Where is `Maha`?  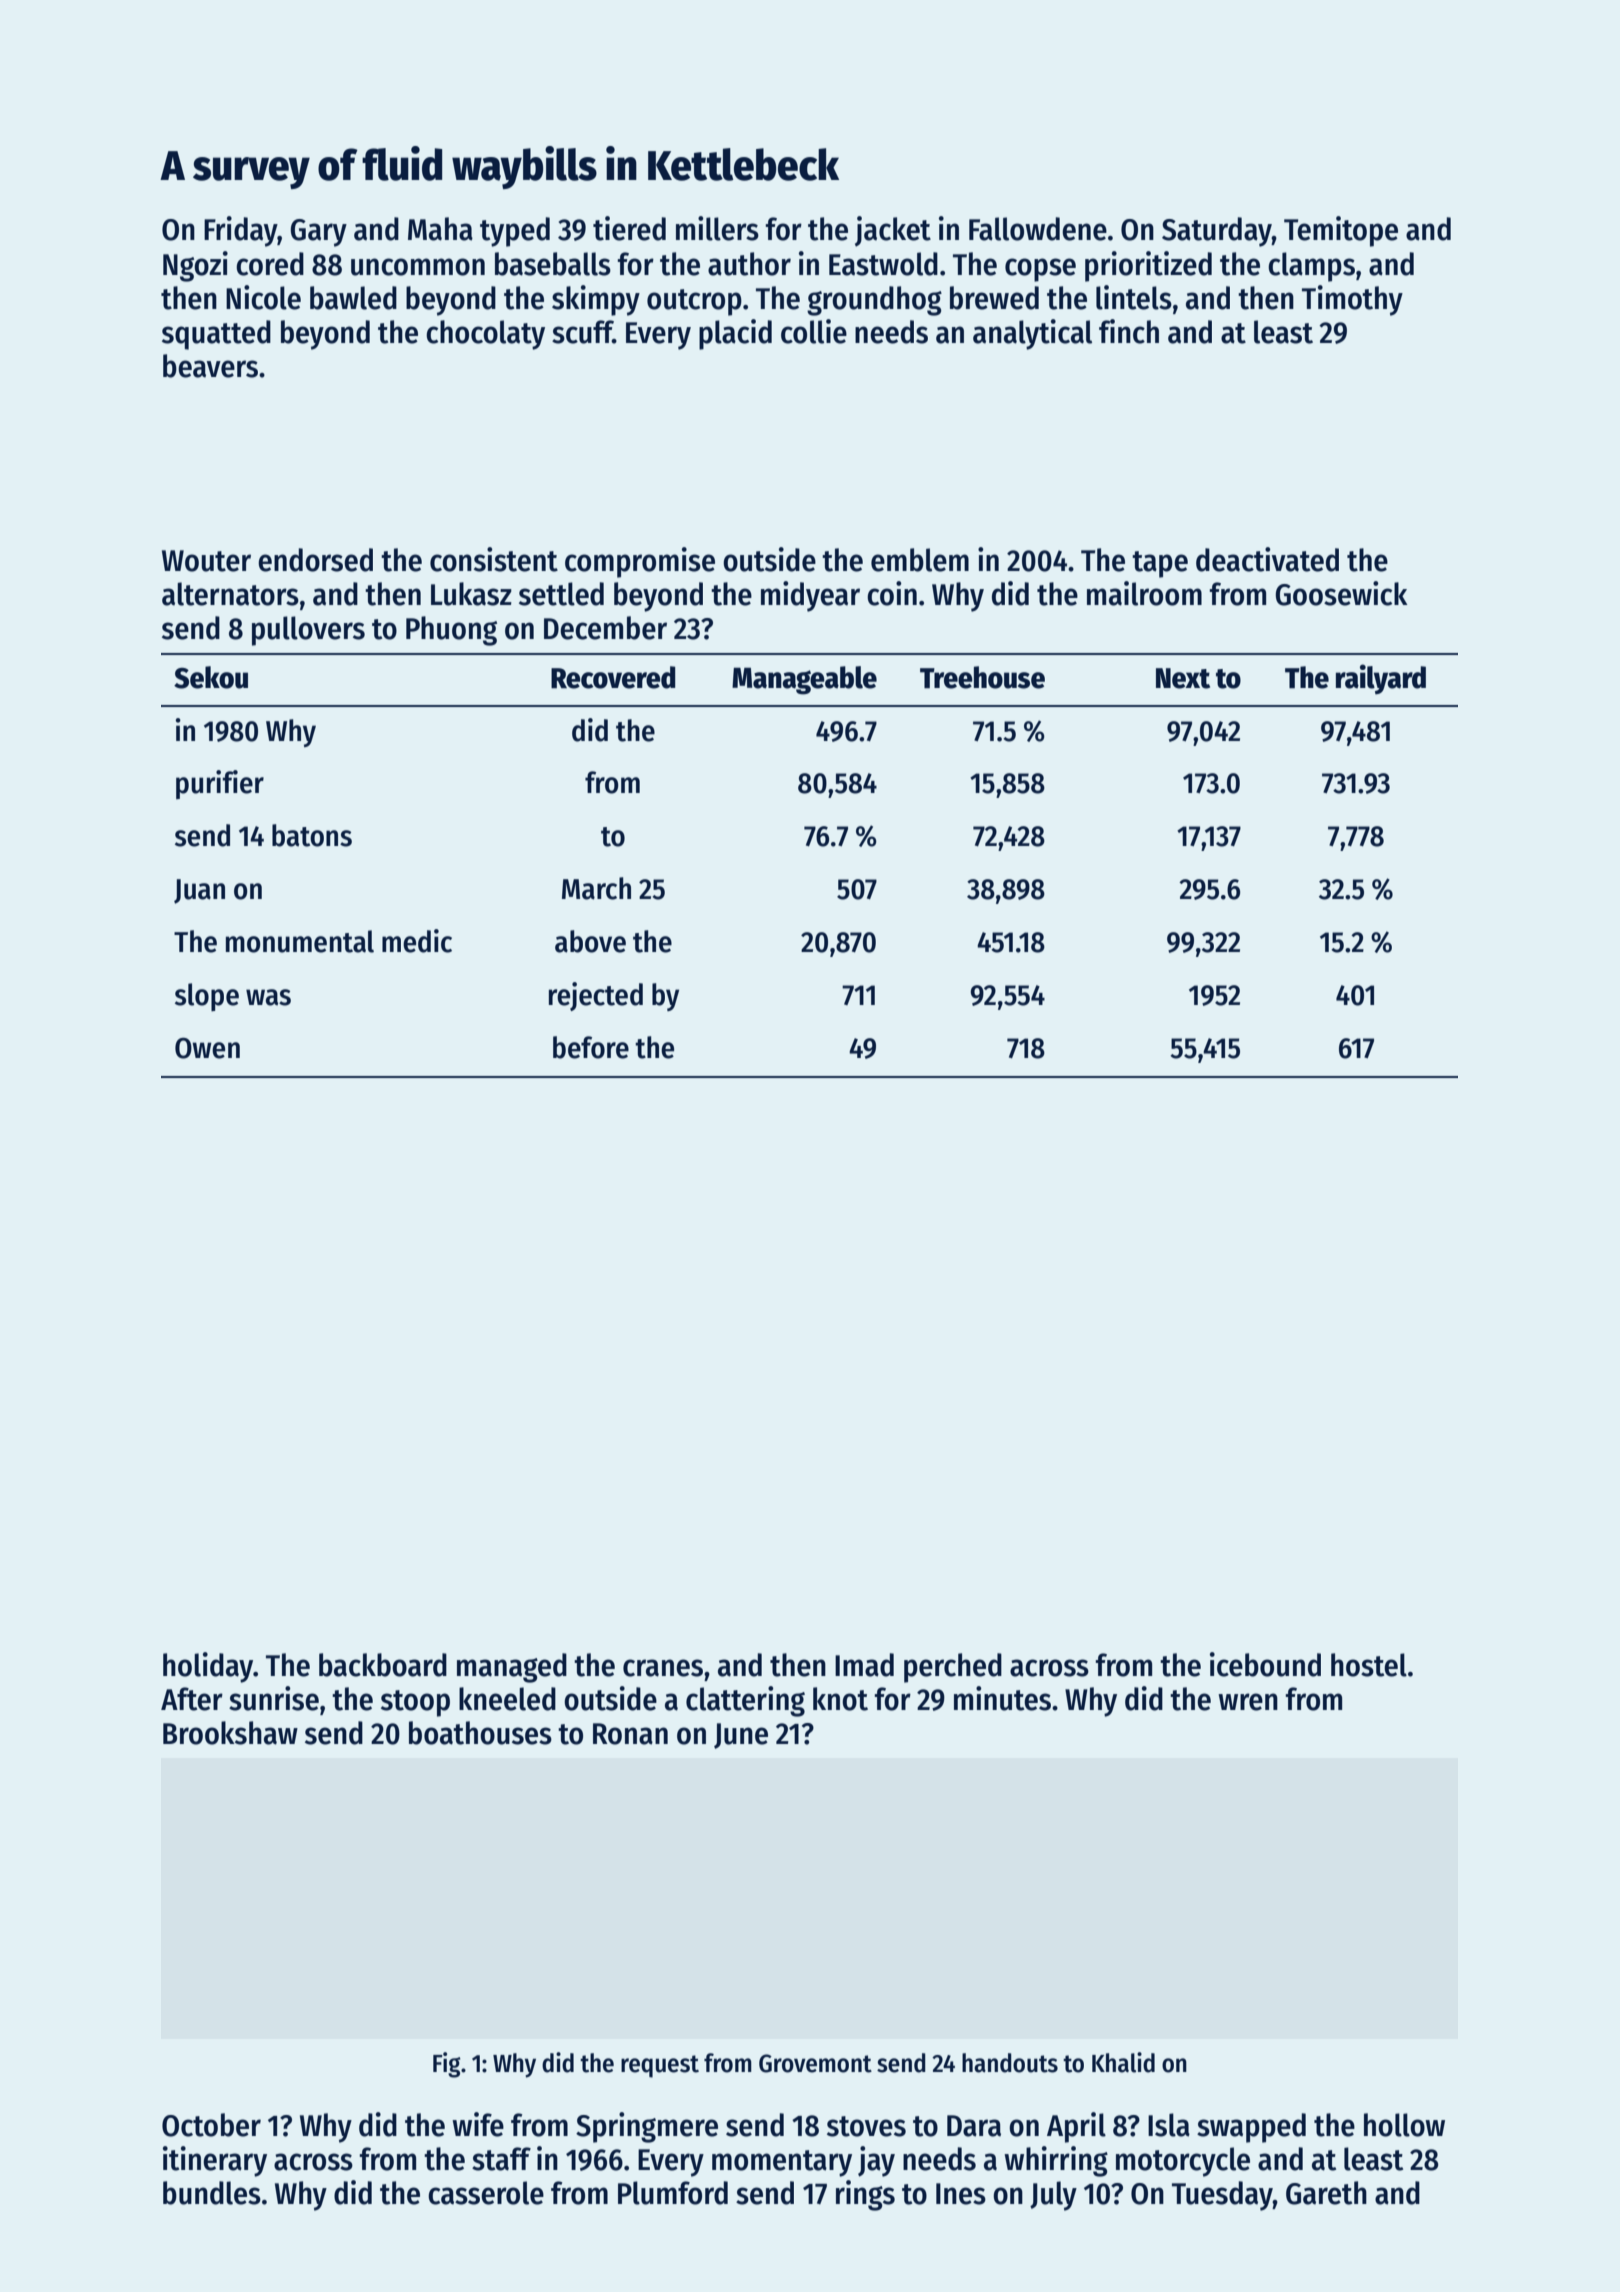 Maha is located at coordinates (440, 229).
